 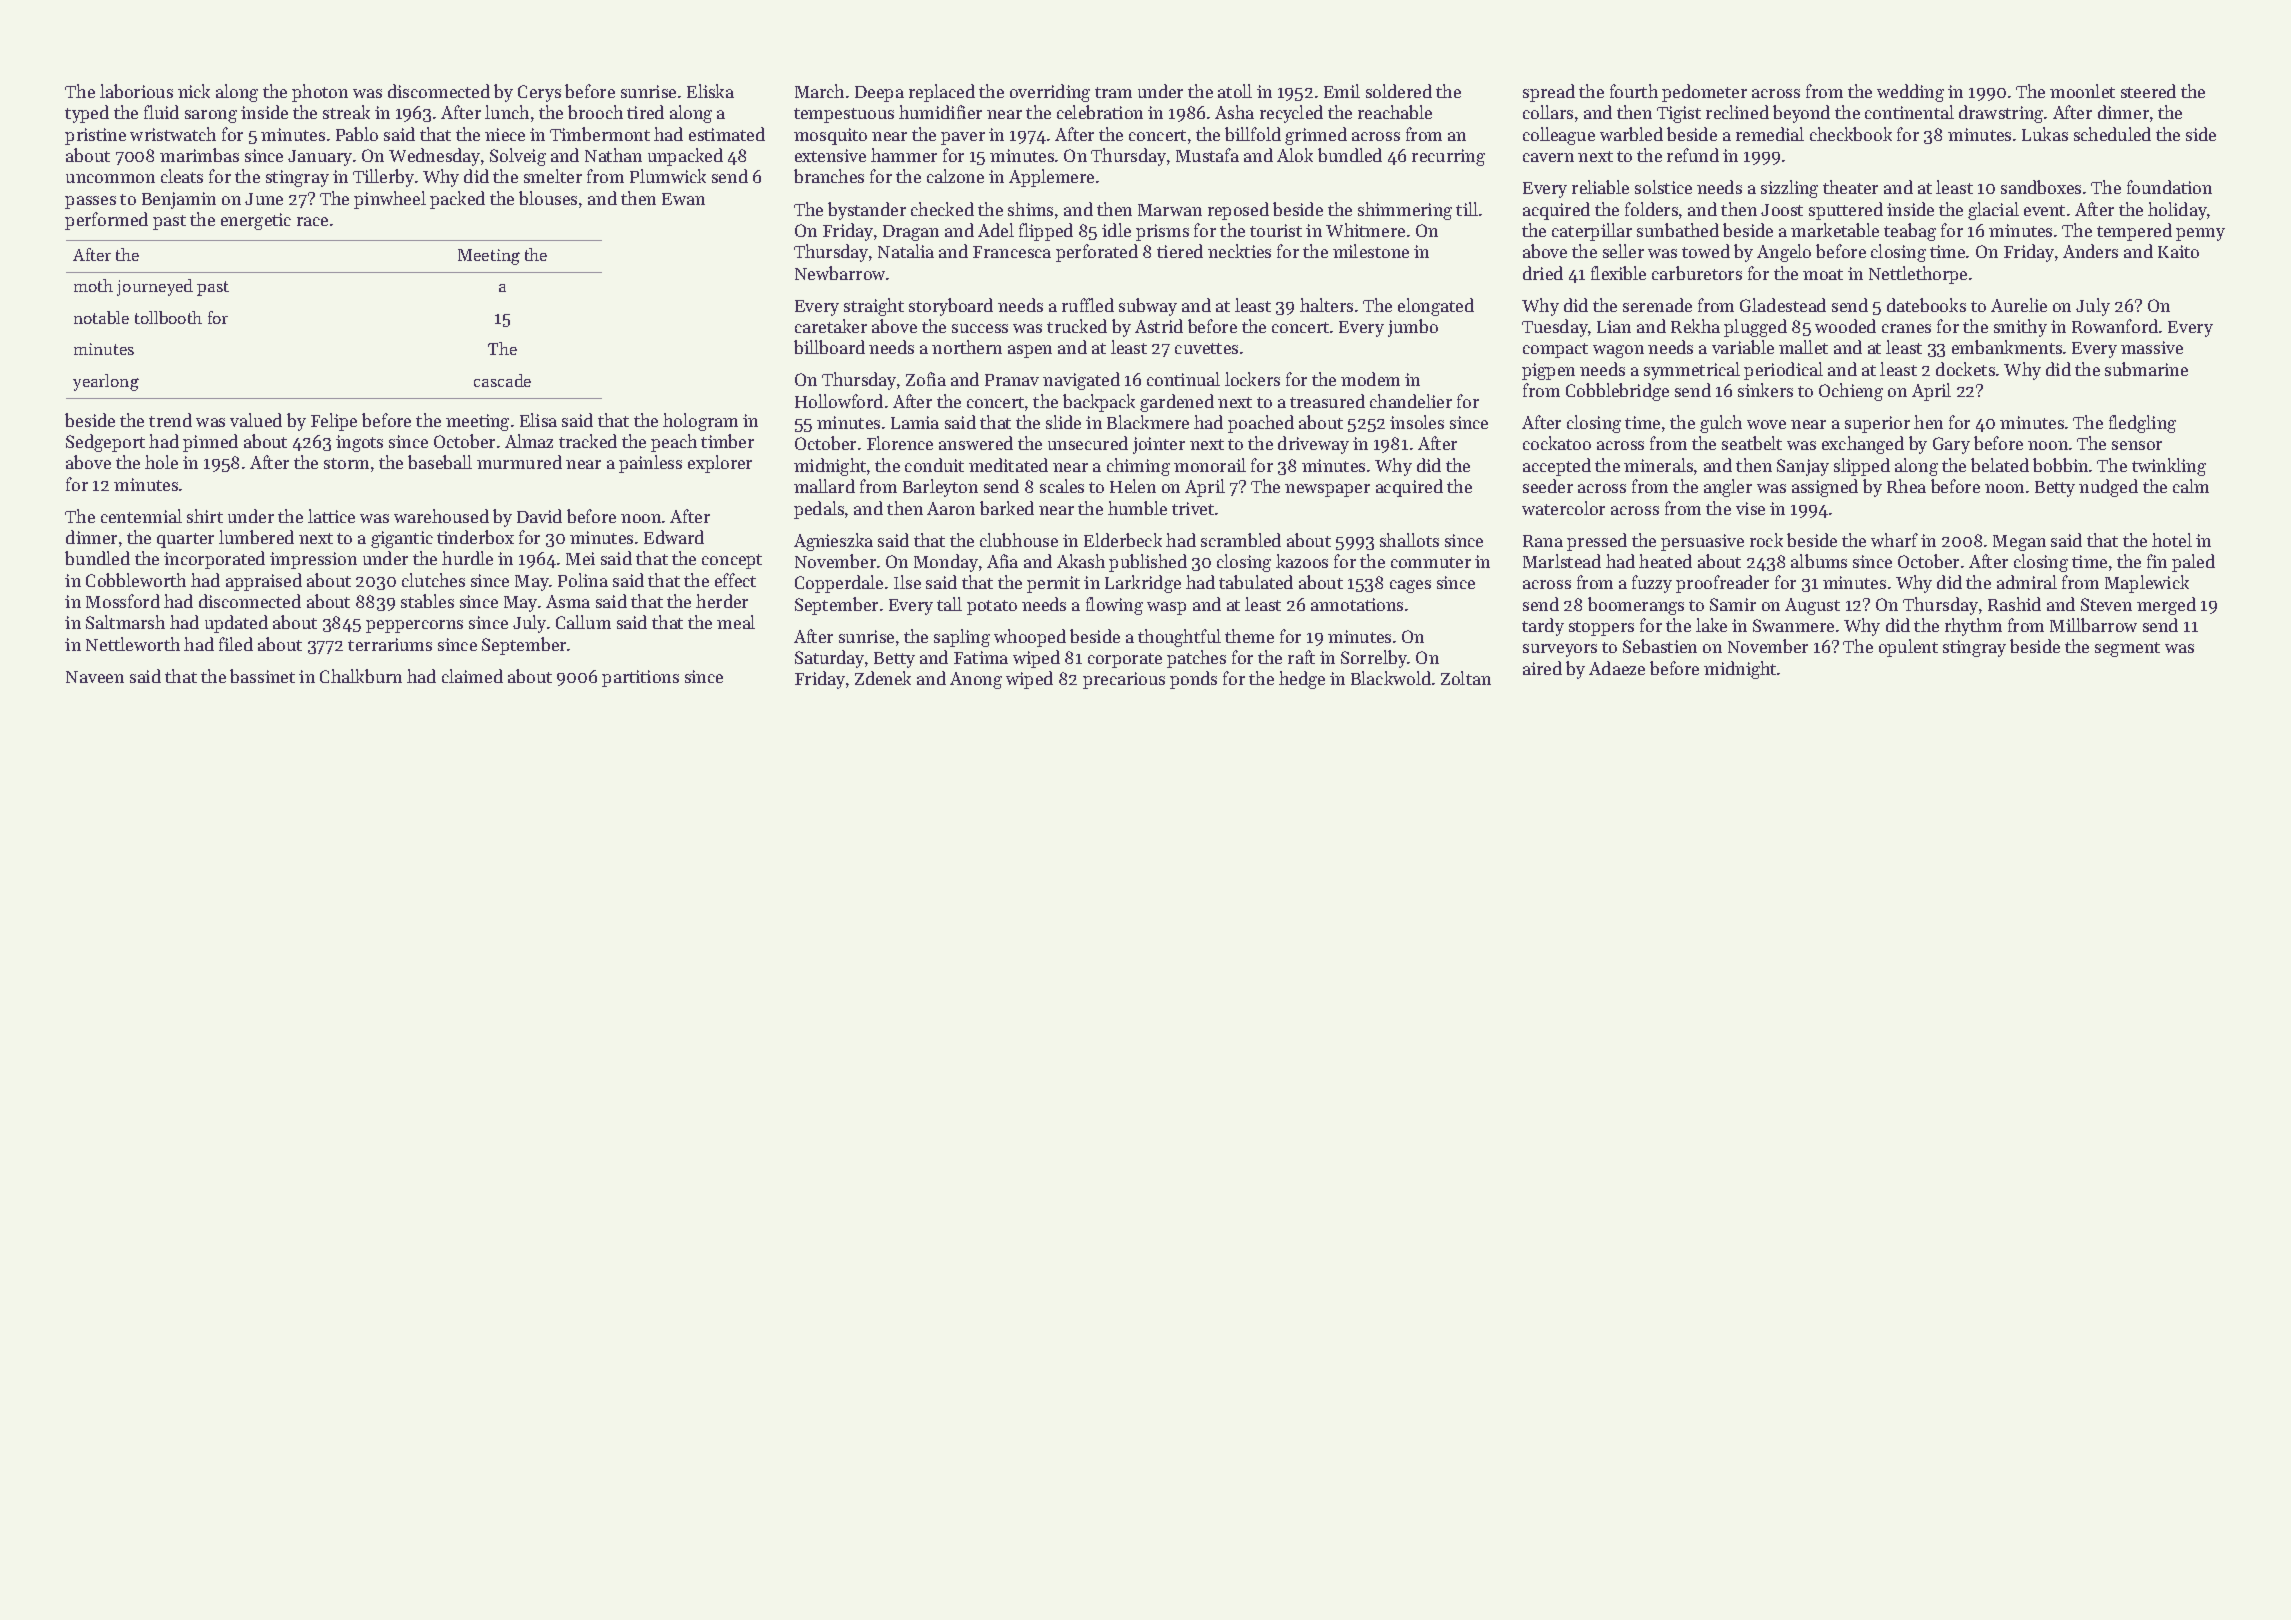 What do you see at coordinates (819, 91) in the image?
I see `March` at bounding box center [819, 91].
